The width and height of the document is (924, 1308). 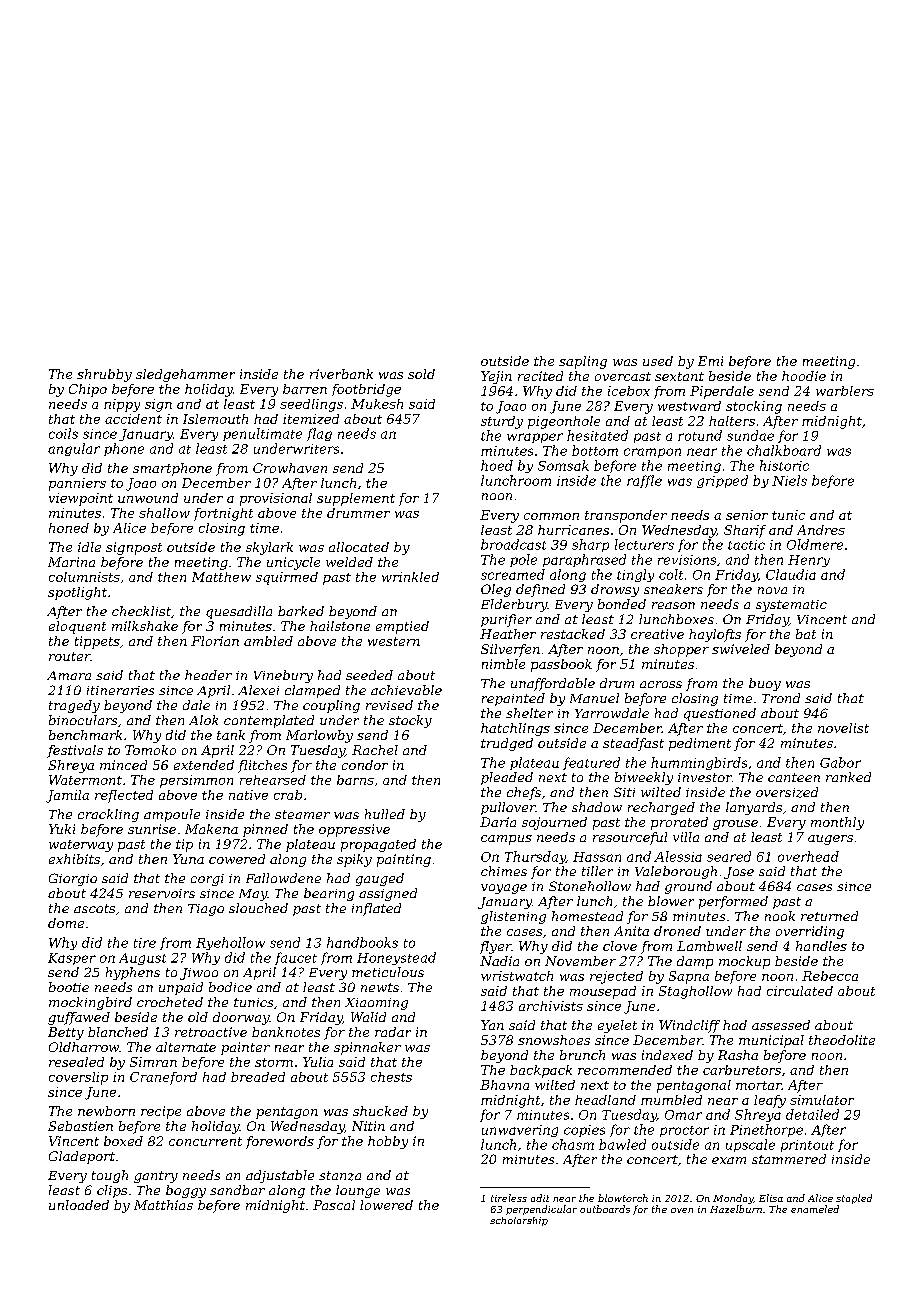 I want to click on sandbar, so click(x=237, y=1190).
